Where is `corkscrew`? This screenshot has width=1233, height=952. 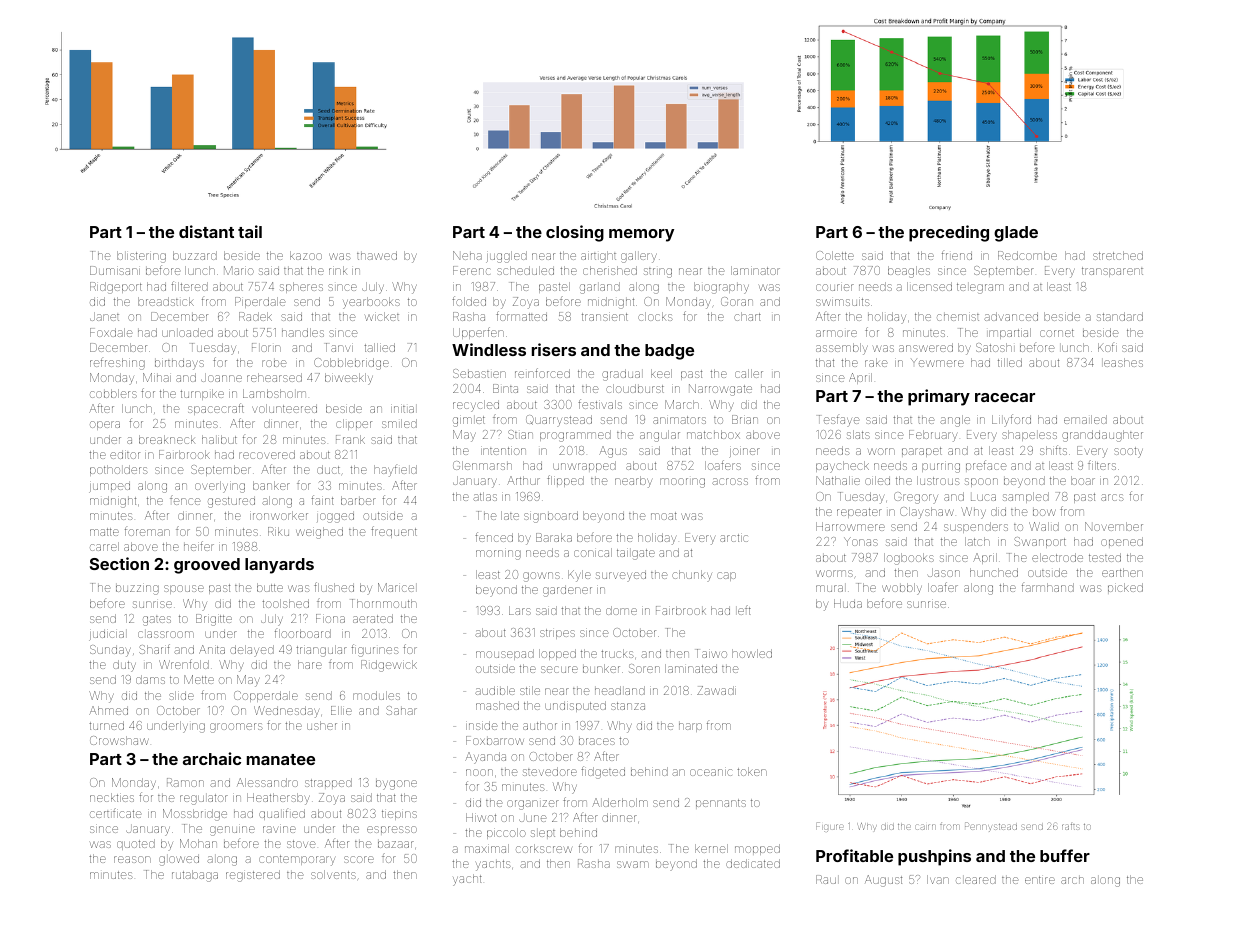 corkscrew is located at coordinates (544, 848).
